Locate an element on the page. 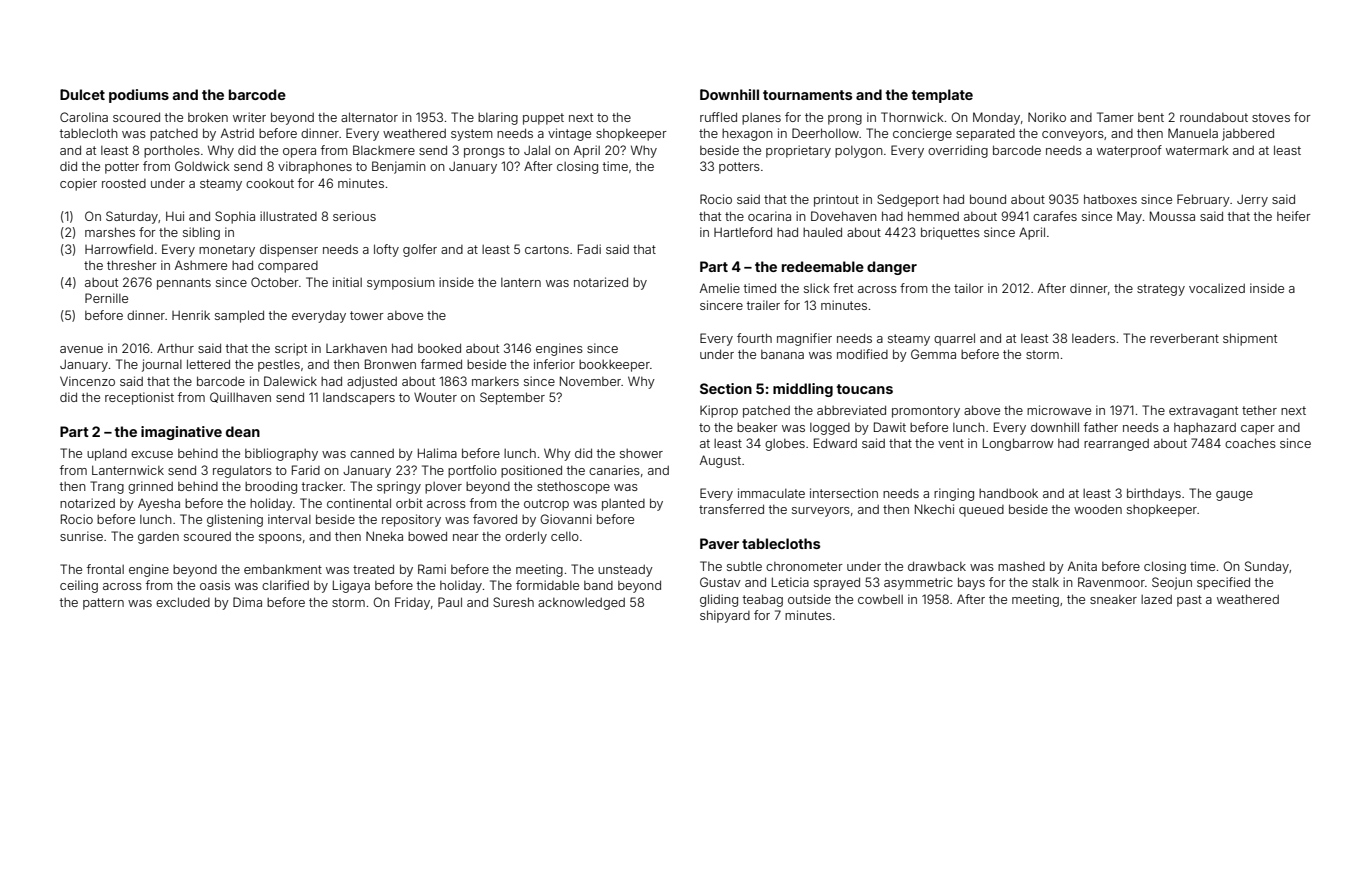 The height and width of the document is (887, 1372). Dima is located at coordinates (247, 602).
